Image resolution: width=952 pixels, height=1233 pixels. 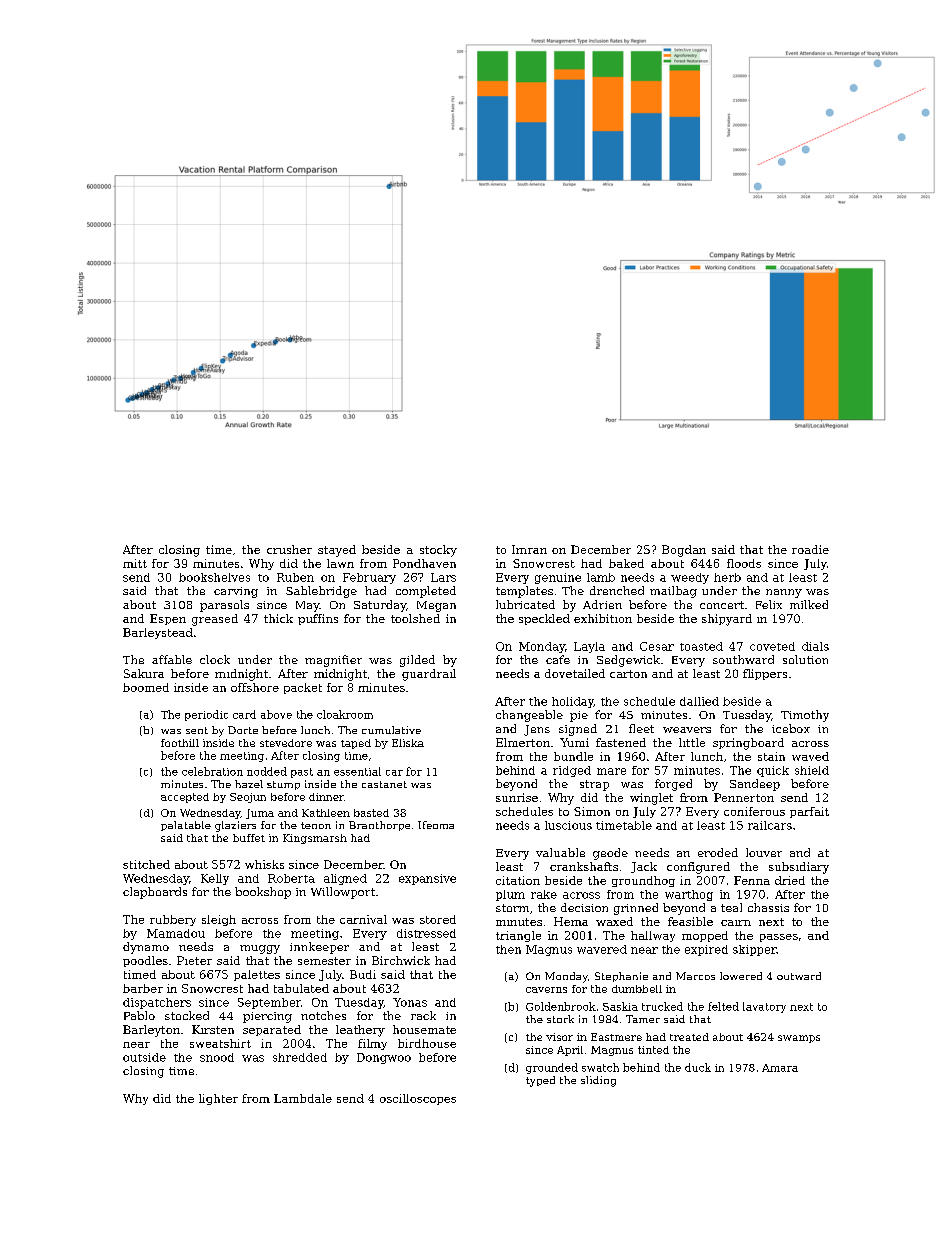 What do you see at coordinates (699, 701) in the image?
I see `dallied` at bounding box center [699, 701].
